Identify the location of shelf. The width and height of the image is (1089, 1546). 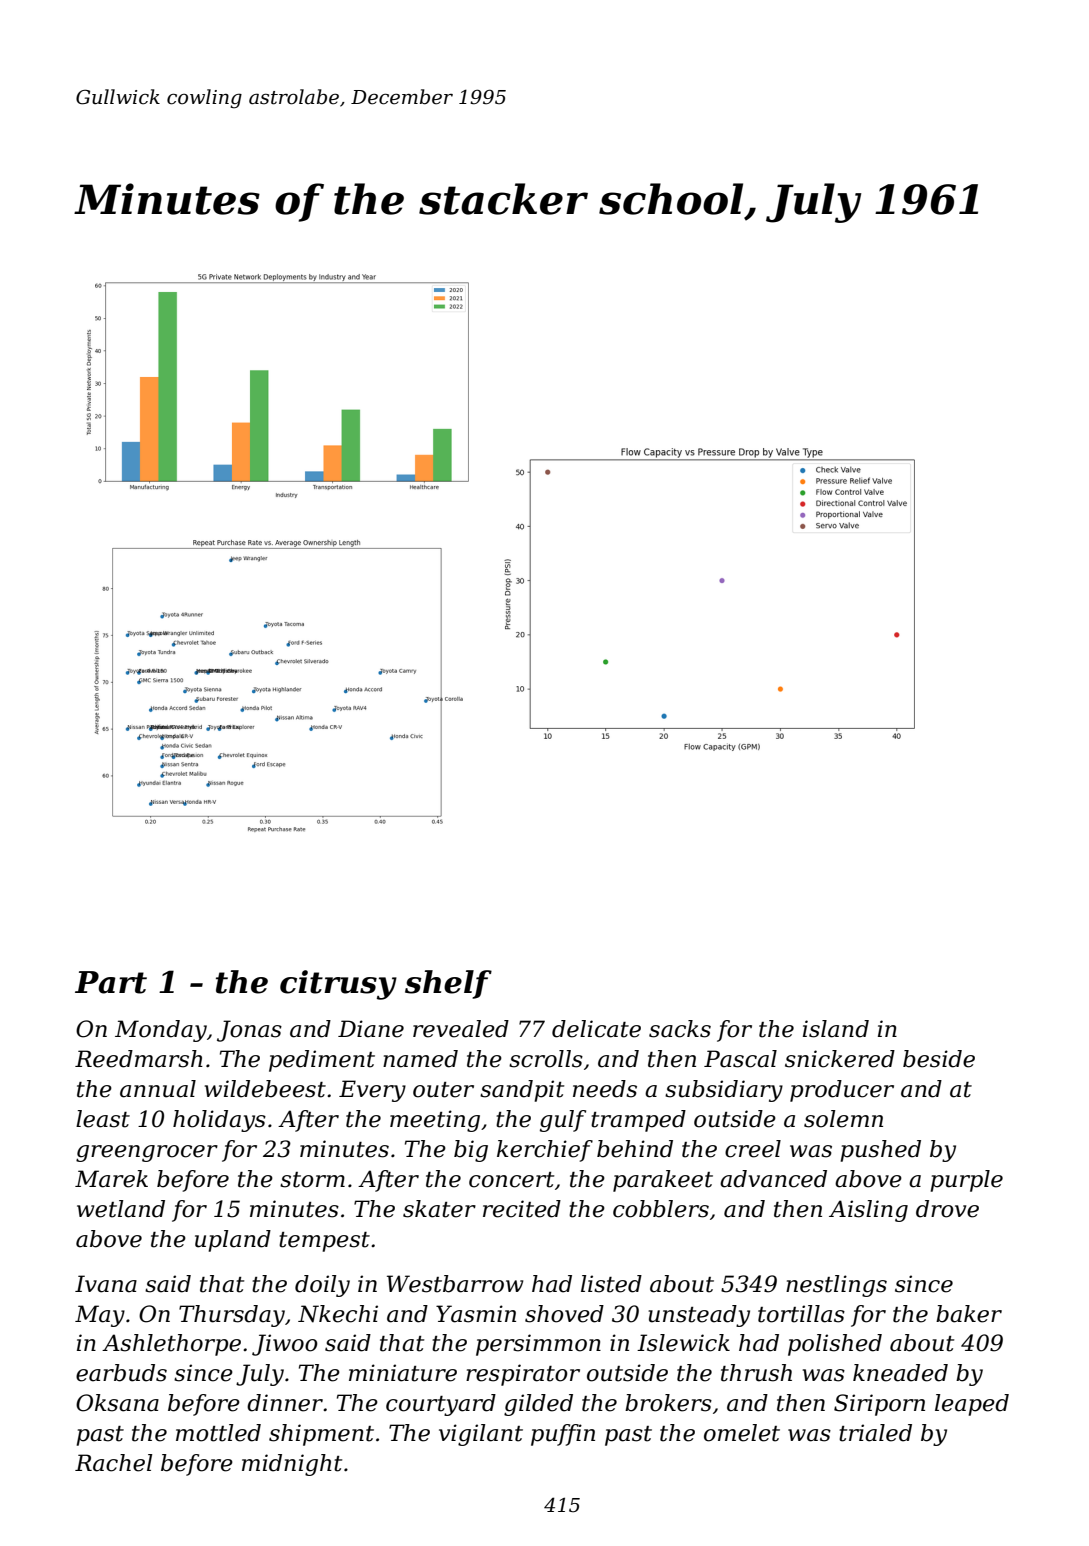
(448, 984).
